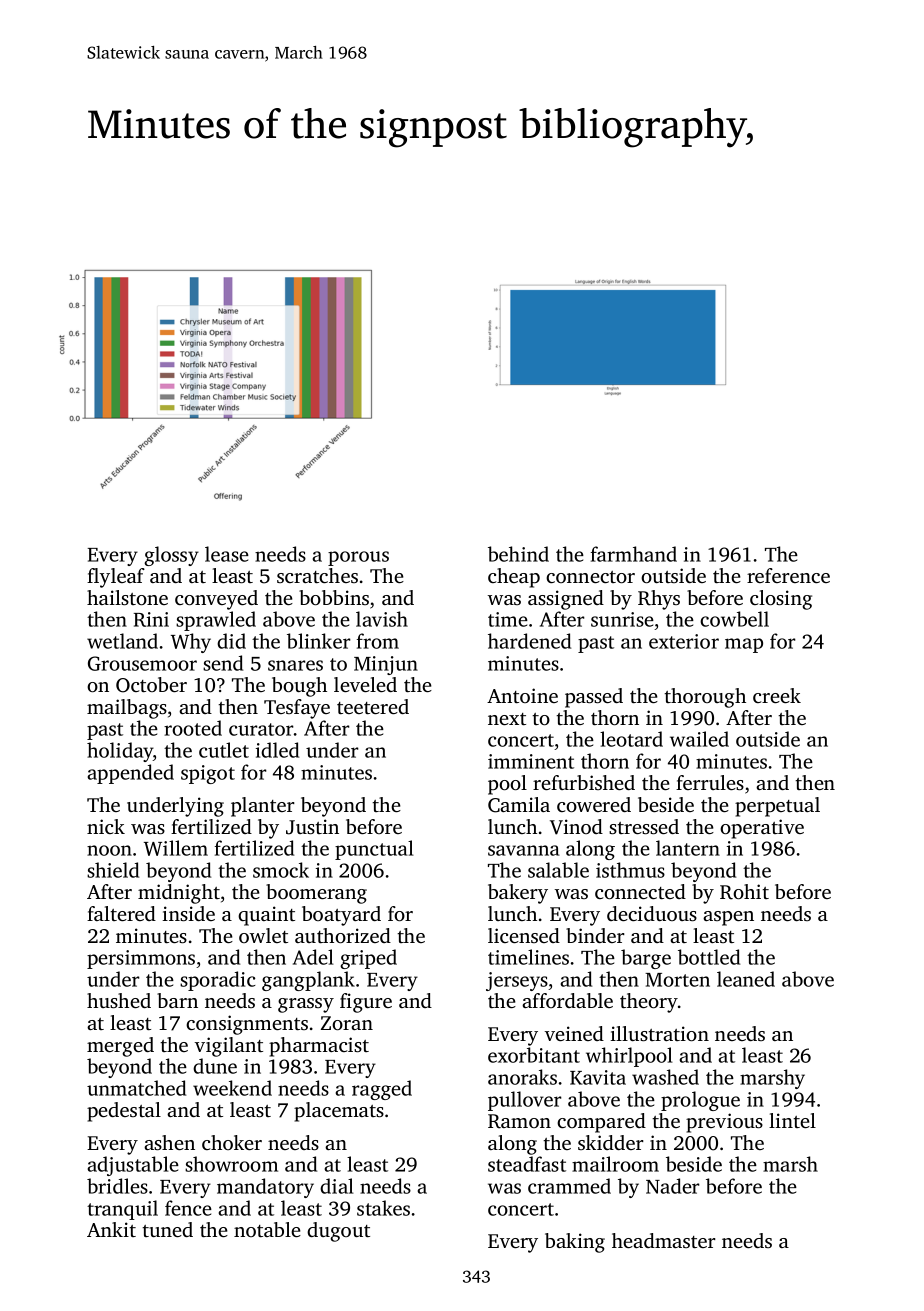 The width and height of the image is (924, 1311). Describe the element at coordinates (120, 1047) in the image. I see `merged` at that location.
